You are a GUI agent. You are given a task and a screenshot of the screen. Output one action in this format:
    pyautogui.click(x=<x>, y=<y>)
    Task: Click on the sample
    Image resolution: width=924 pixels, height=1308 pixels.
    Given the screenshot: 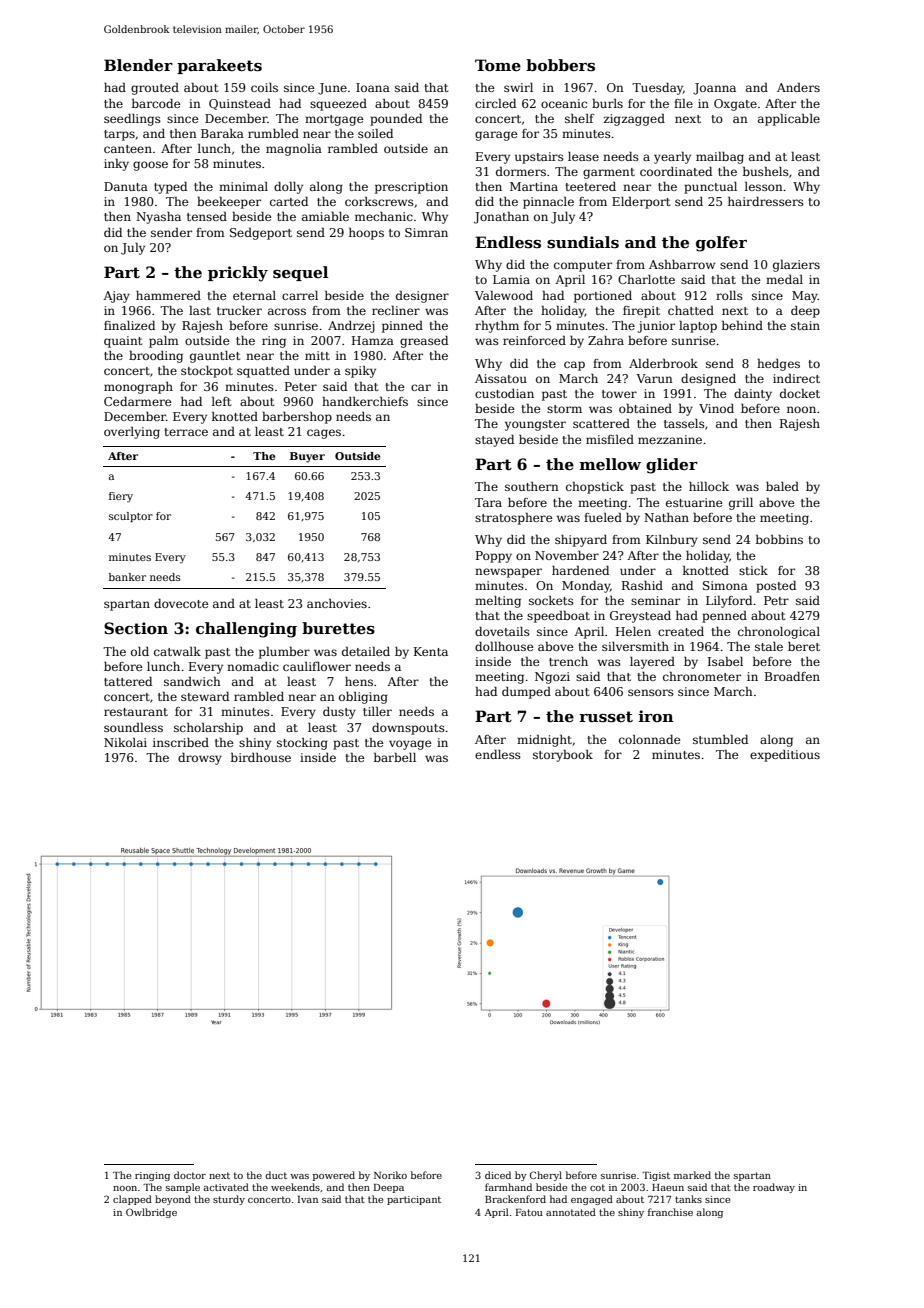 What is the action you would take?
    pyautogui.click(x=183, y=1188)
